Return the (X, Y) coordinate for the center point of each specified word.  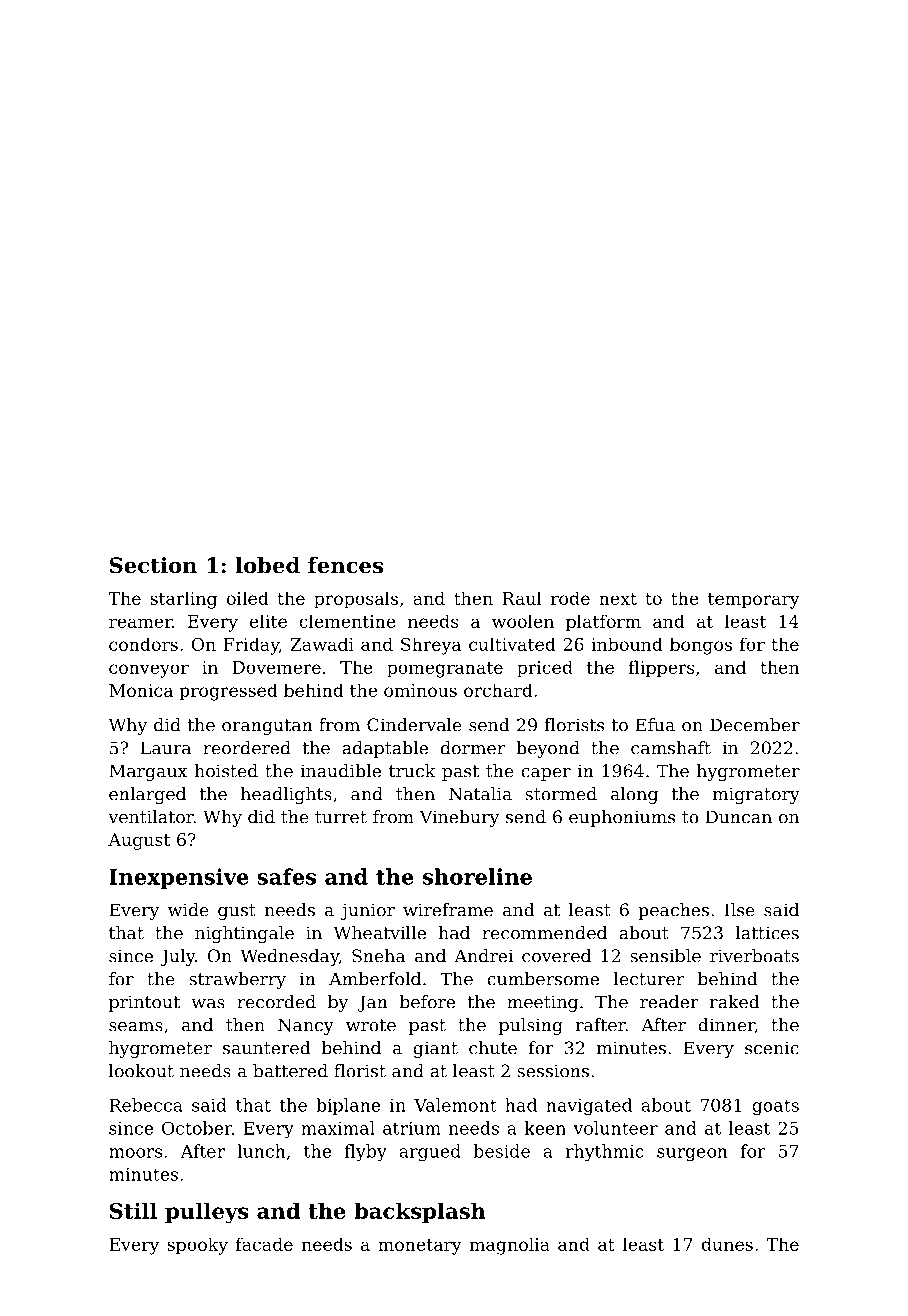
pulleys (207, 1213)
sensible (665, 956)
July (177, 957)
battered (290, 1071)
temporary (754, 601)
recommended (544, 933)
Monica (141, 690)
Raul (522, 598)
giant (435, 1049)
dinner (726, 1026)
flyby (366, 1153)
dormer (473, 748)
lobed (267, 565)
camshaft (671, 748)
